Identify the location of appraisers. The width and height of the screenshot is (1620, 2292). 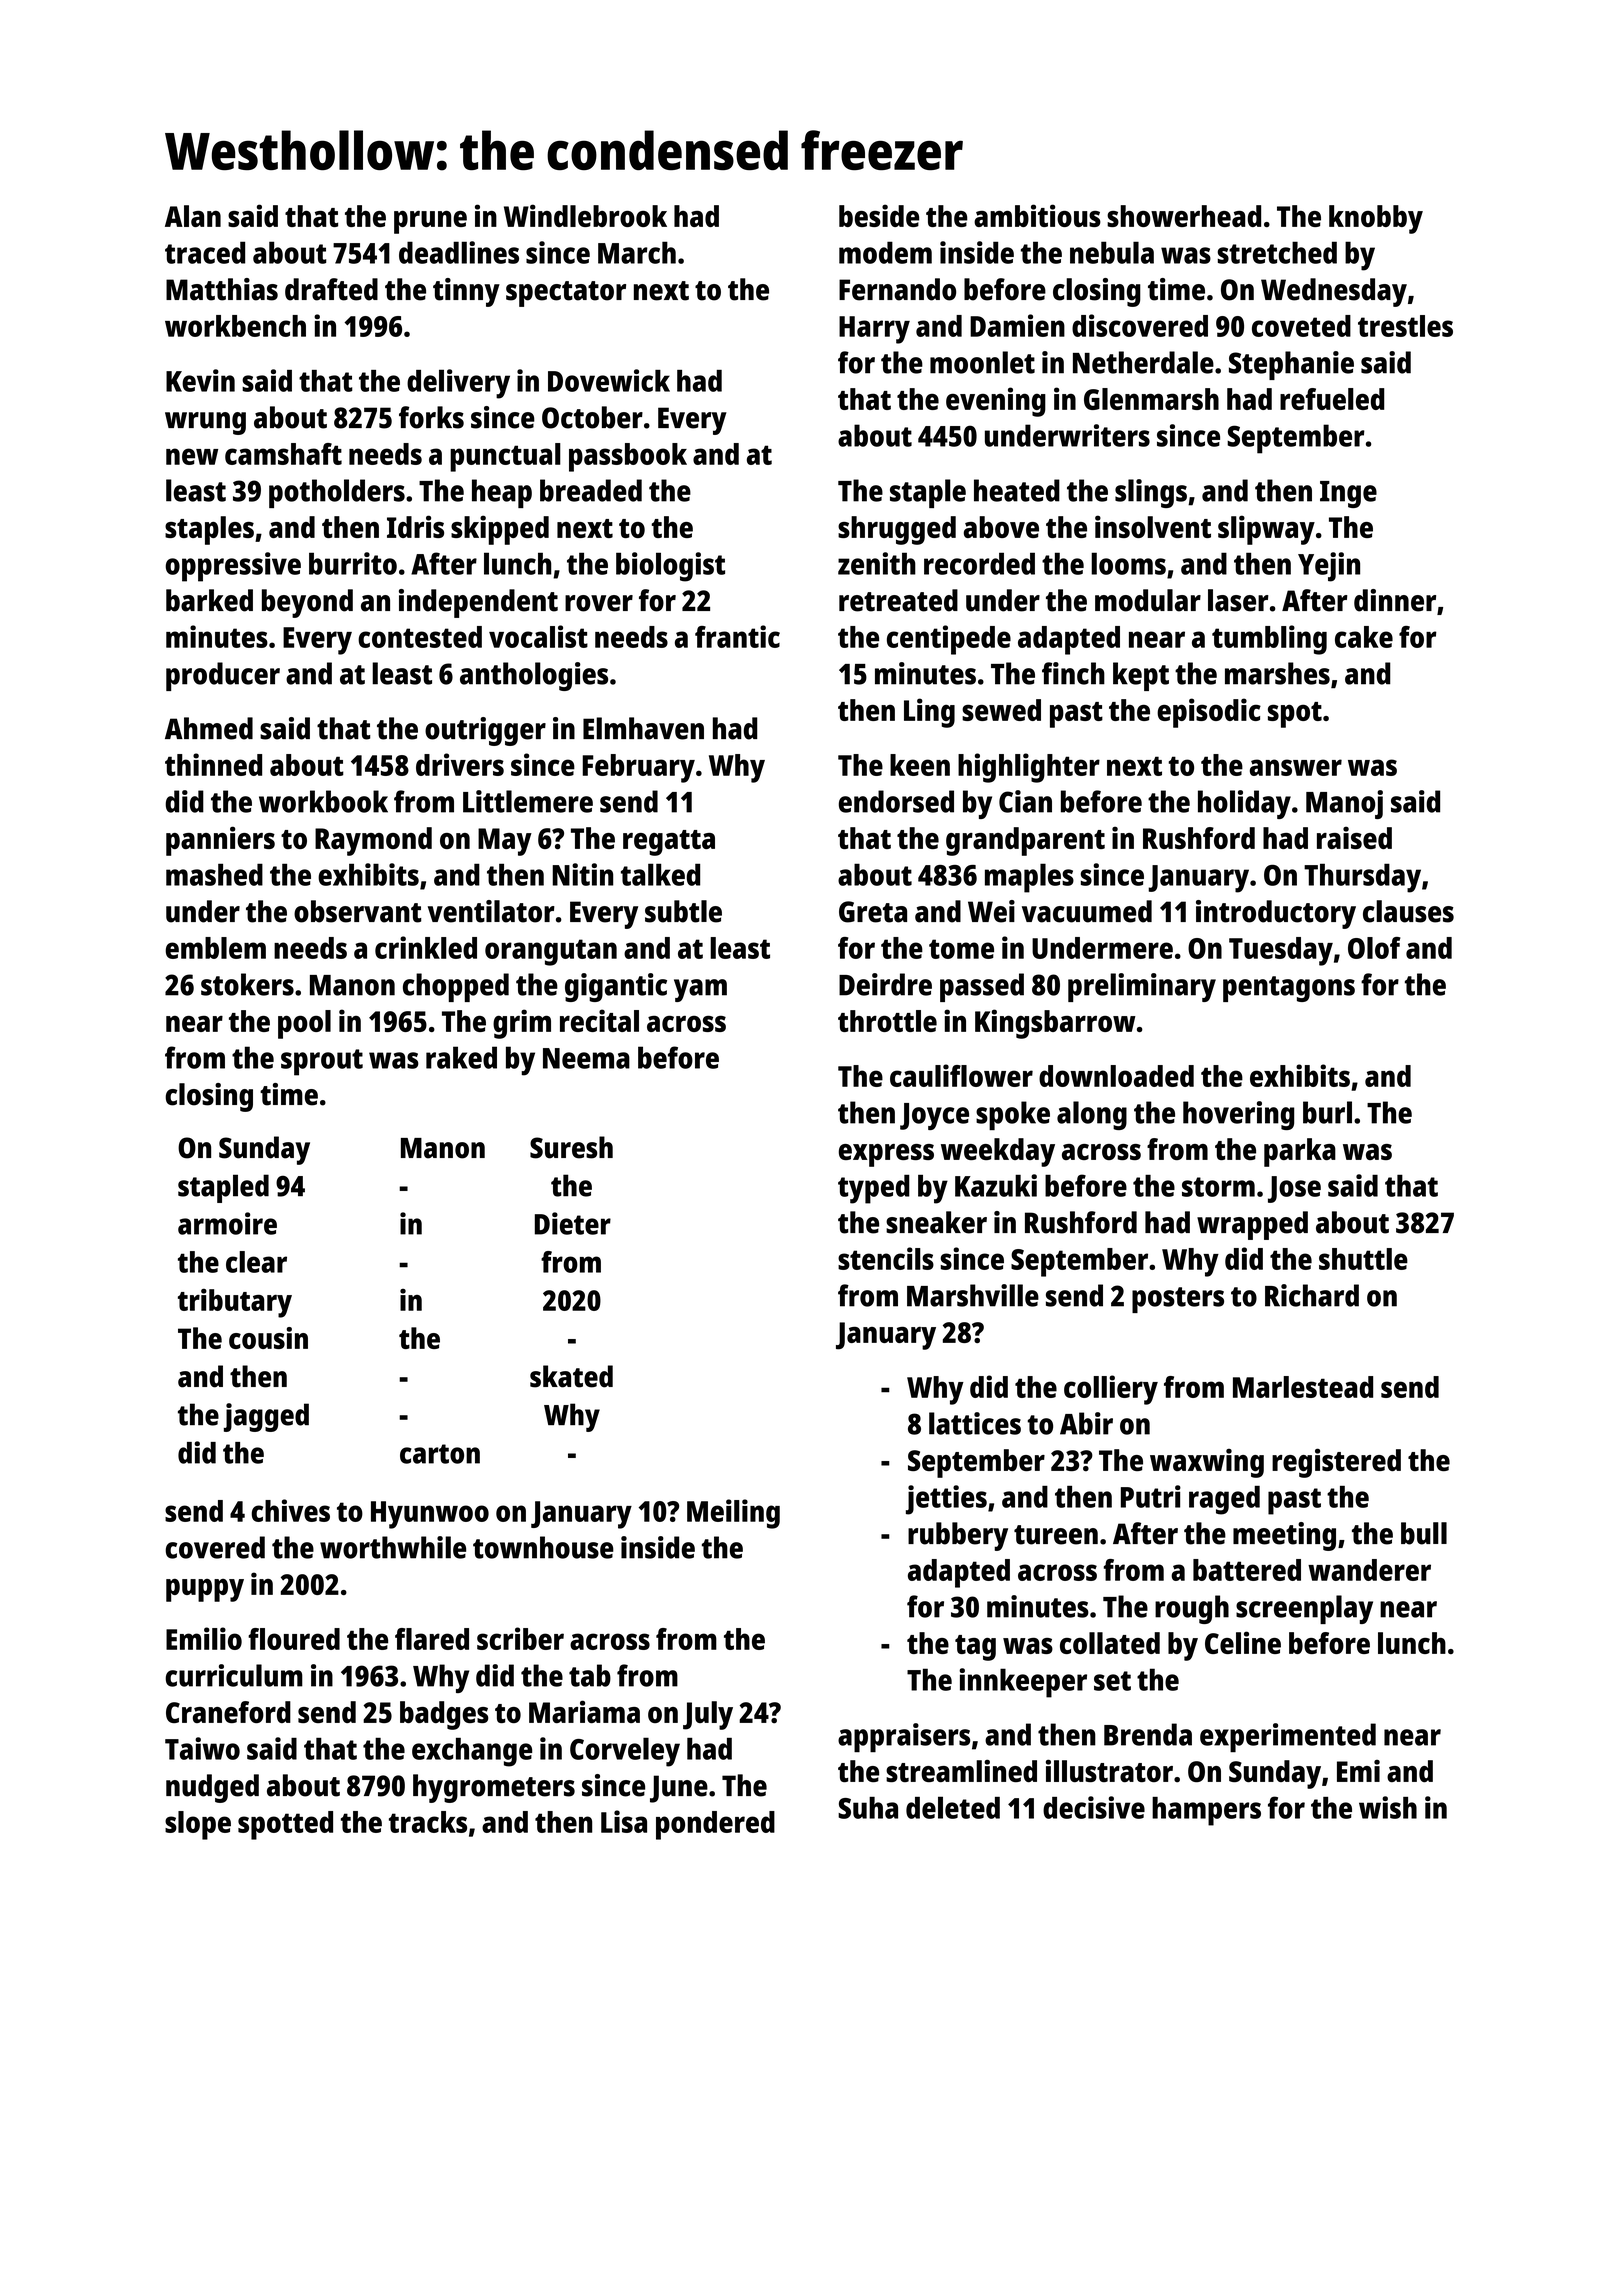
(904, 1737).
